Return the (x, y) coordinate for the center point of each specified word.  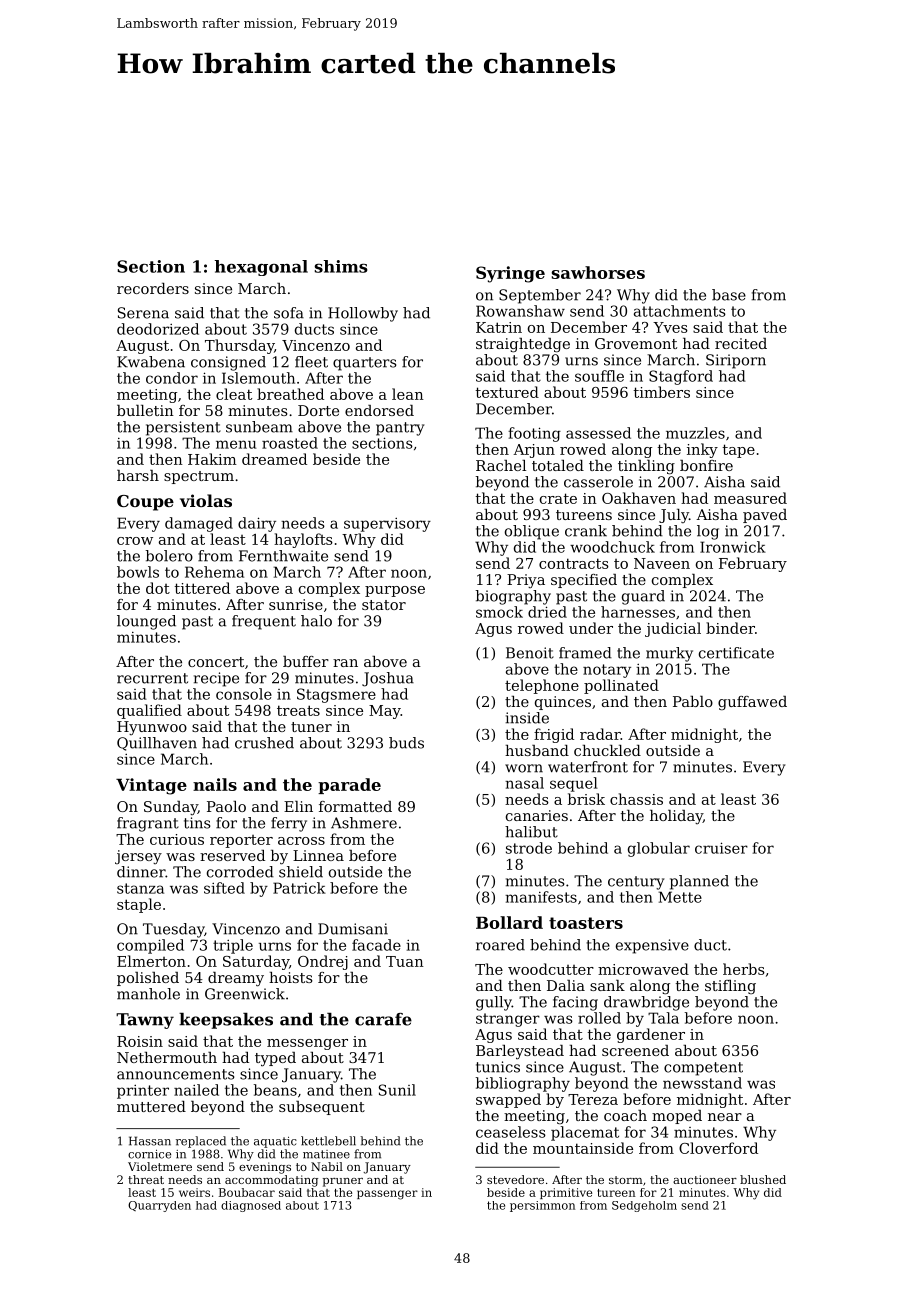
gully (494, 1003)
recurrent (152, 678)
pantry (400, 429)
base (729, 295)
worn (524, 768)
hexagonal (261, 268)
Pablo (693, 701)
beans (275, 1090)
